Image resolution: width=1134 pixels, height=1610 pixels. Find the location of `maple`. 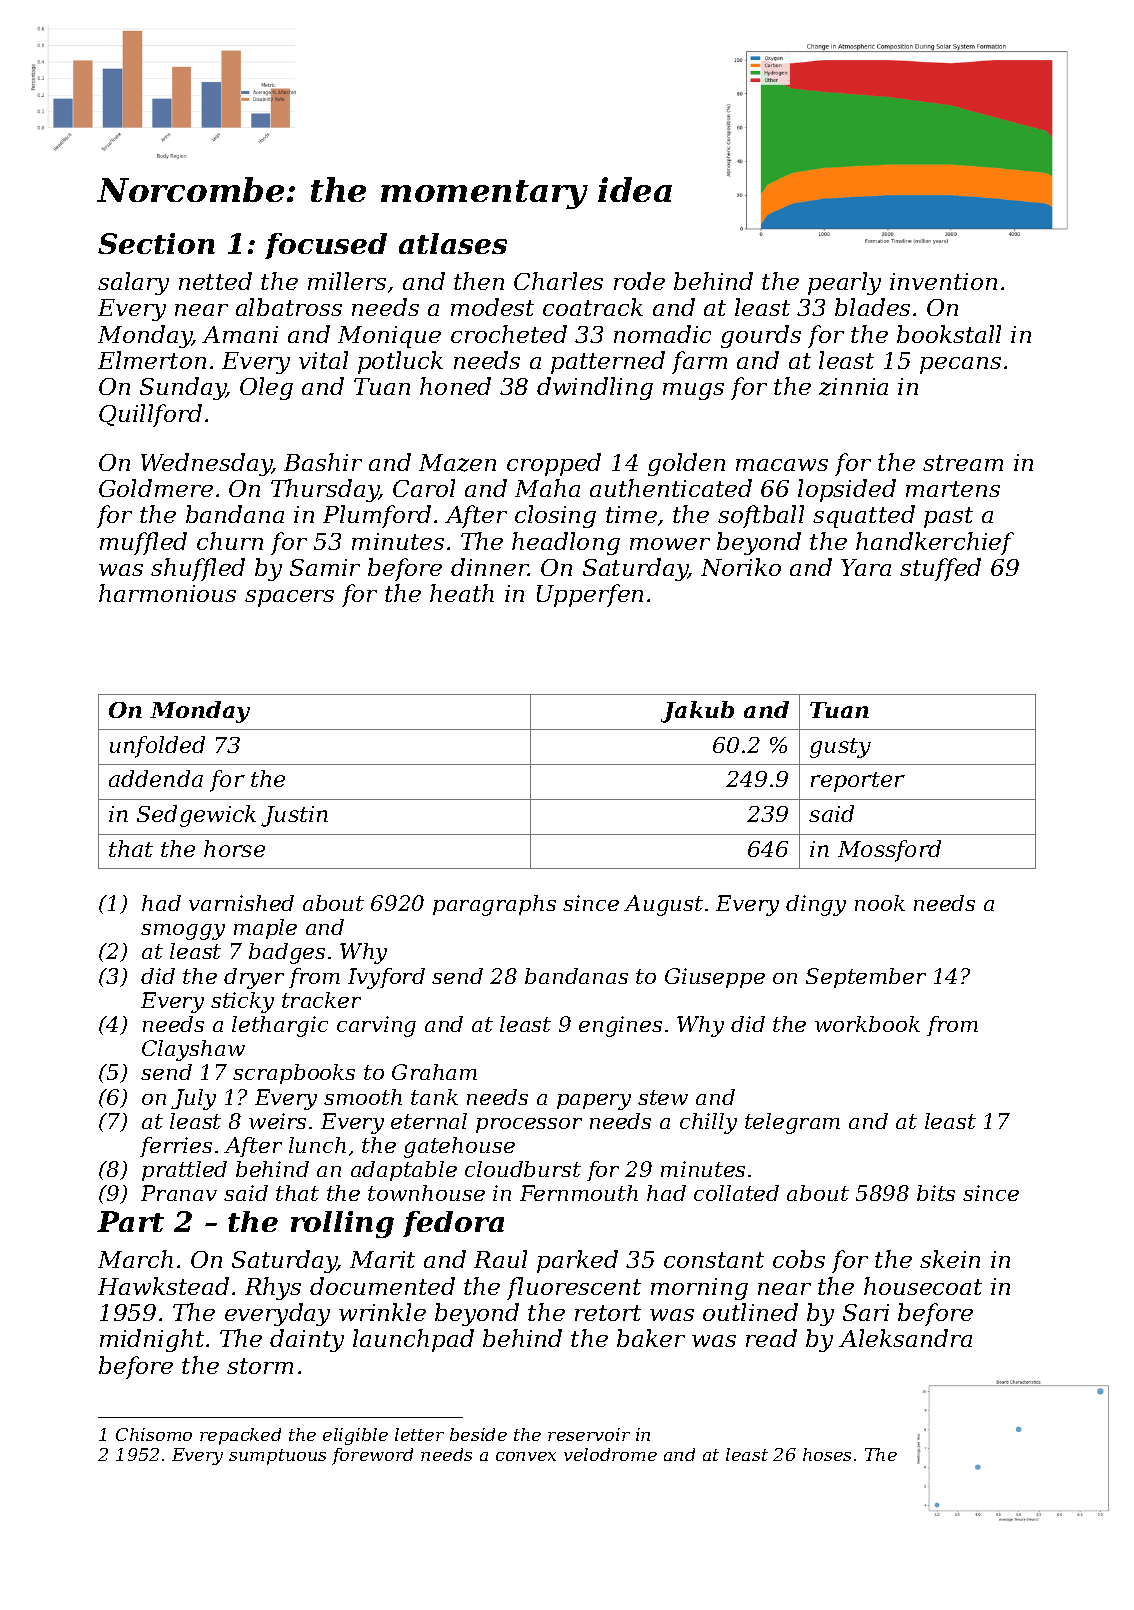

maple is located at coordinates (265, 929).
